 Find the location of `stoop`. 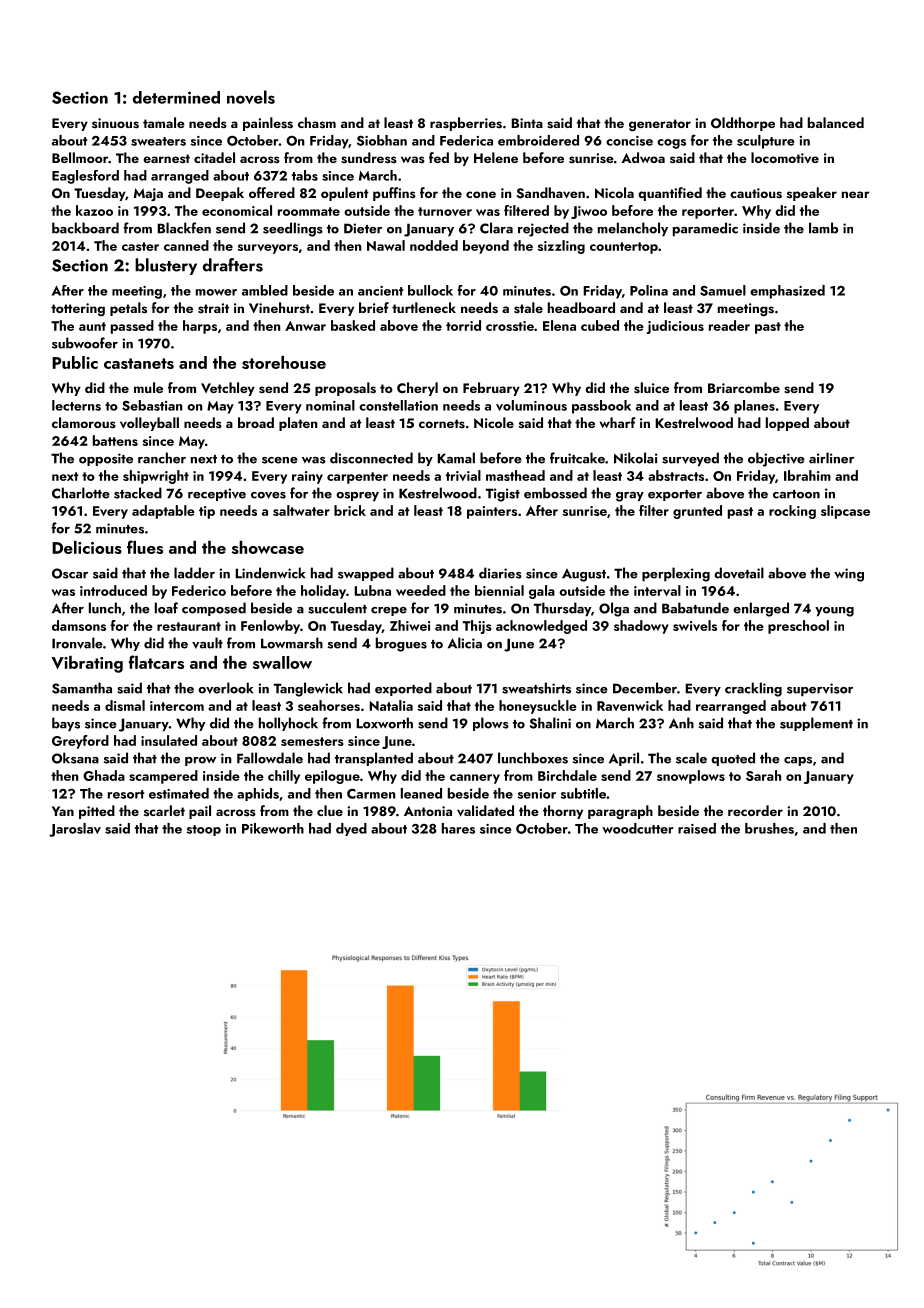

stoop is located at coordinates (204, 830).
